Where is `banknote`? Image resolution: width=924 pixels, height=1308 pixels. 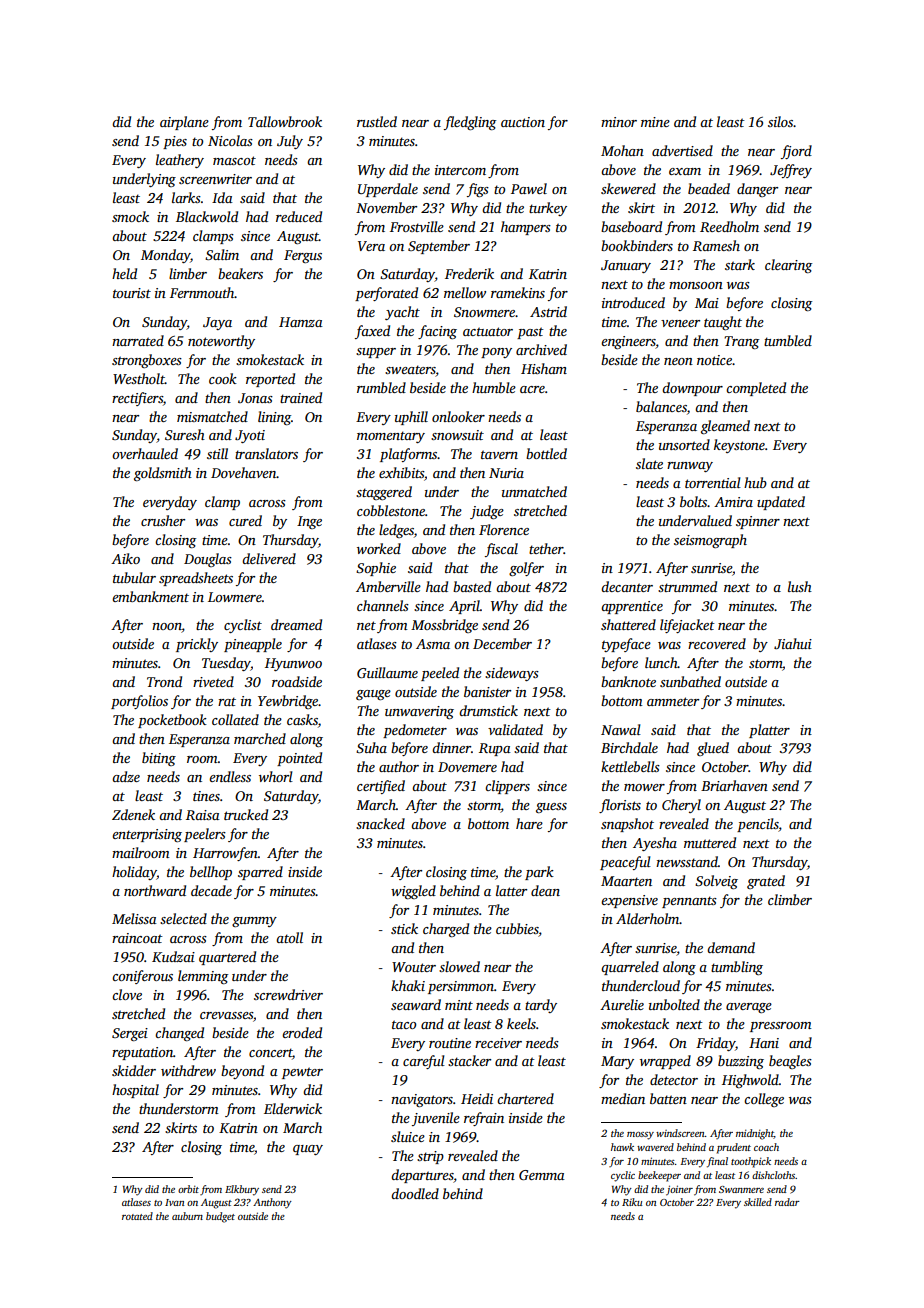
banknote is located at coordinates (628, 681).
